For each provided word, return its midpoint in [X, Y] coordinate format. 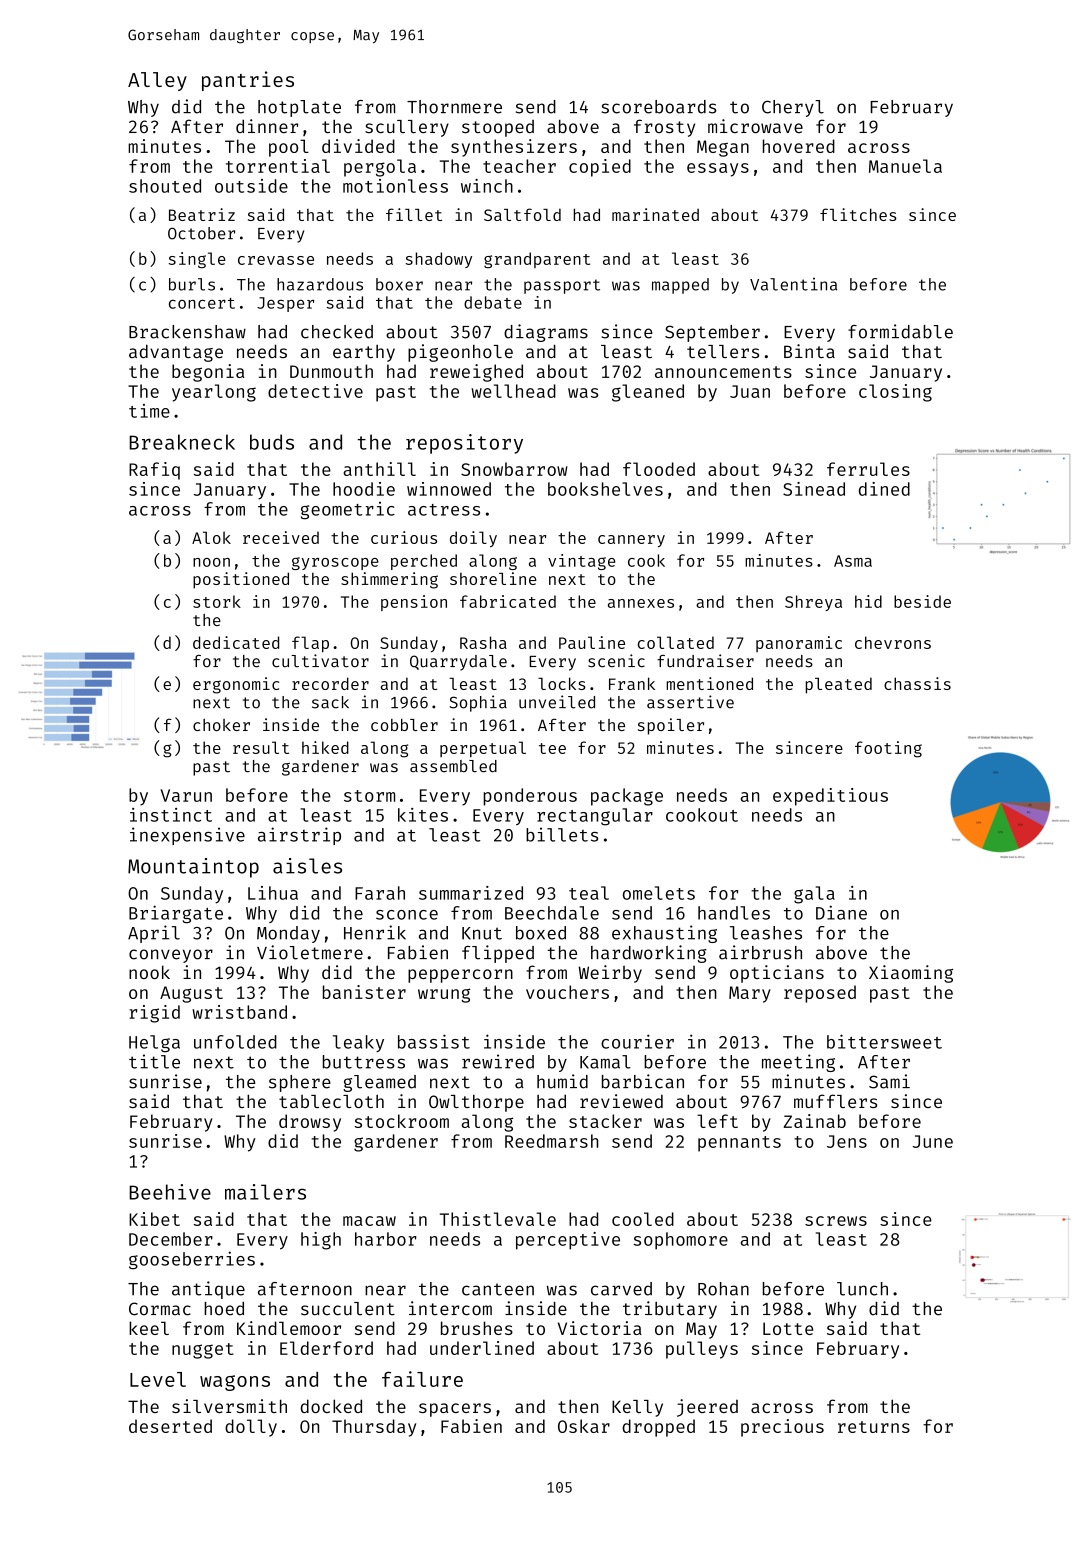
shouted [165, 186]
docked [331, 1406]
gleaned [648, 393]
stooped [498, 128]
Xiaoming [911, 974]
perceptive [568, 1241]
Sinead [814, 489]
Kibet [154, 1219]
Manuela [905, 166]
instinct [171, 815]
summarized [471, 893]
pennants [739, 1144]
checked [337, 332]
